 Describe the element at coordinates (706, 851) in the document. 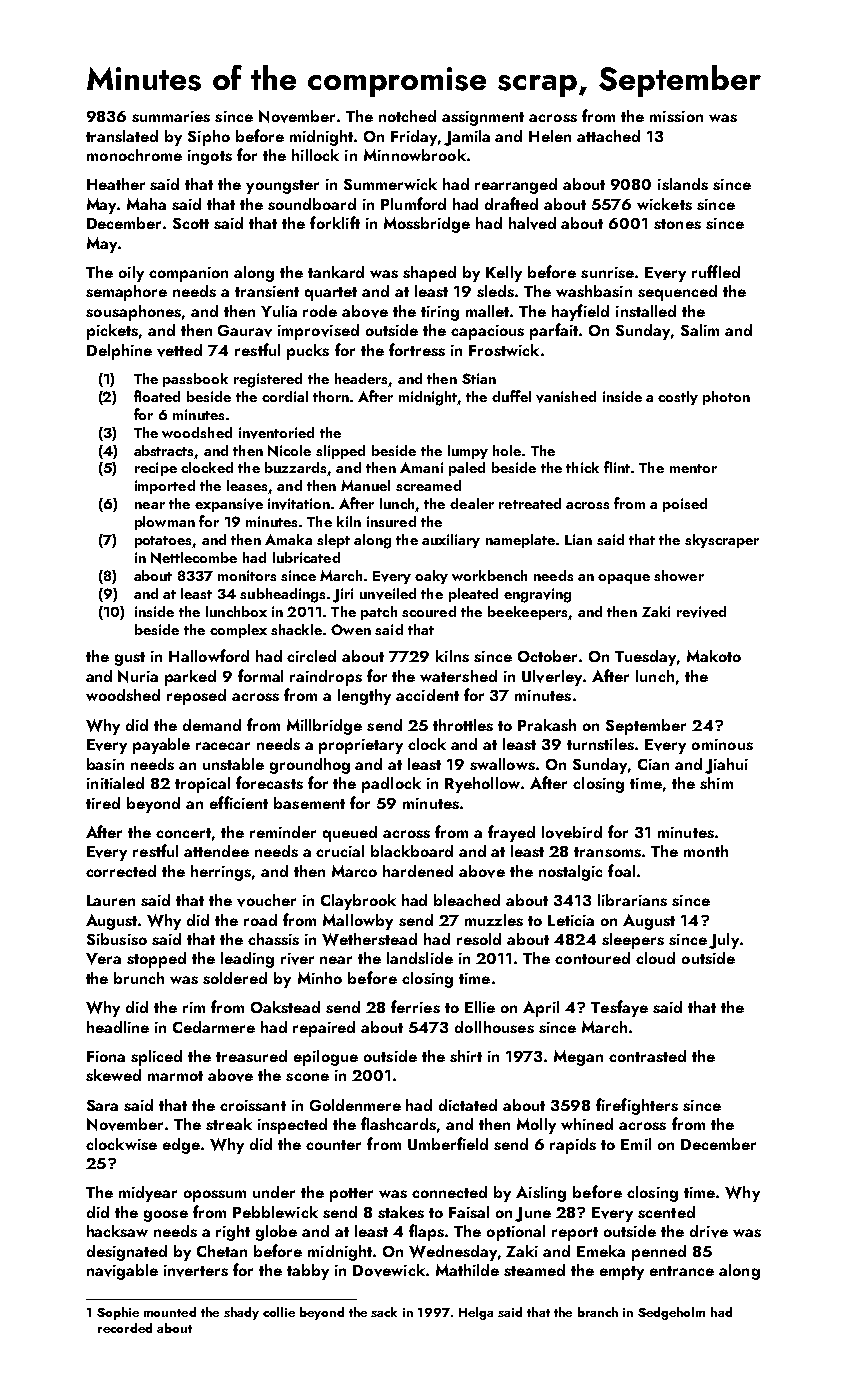

I see `month` at that location.
